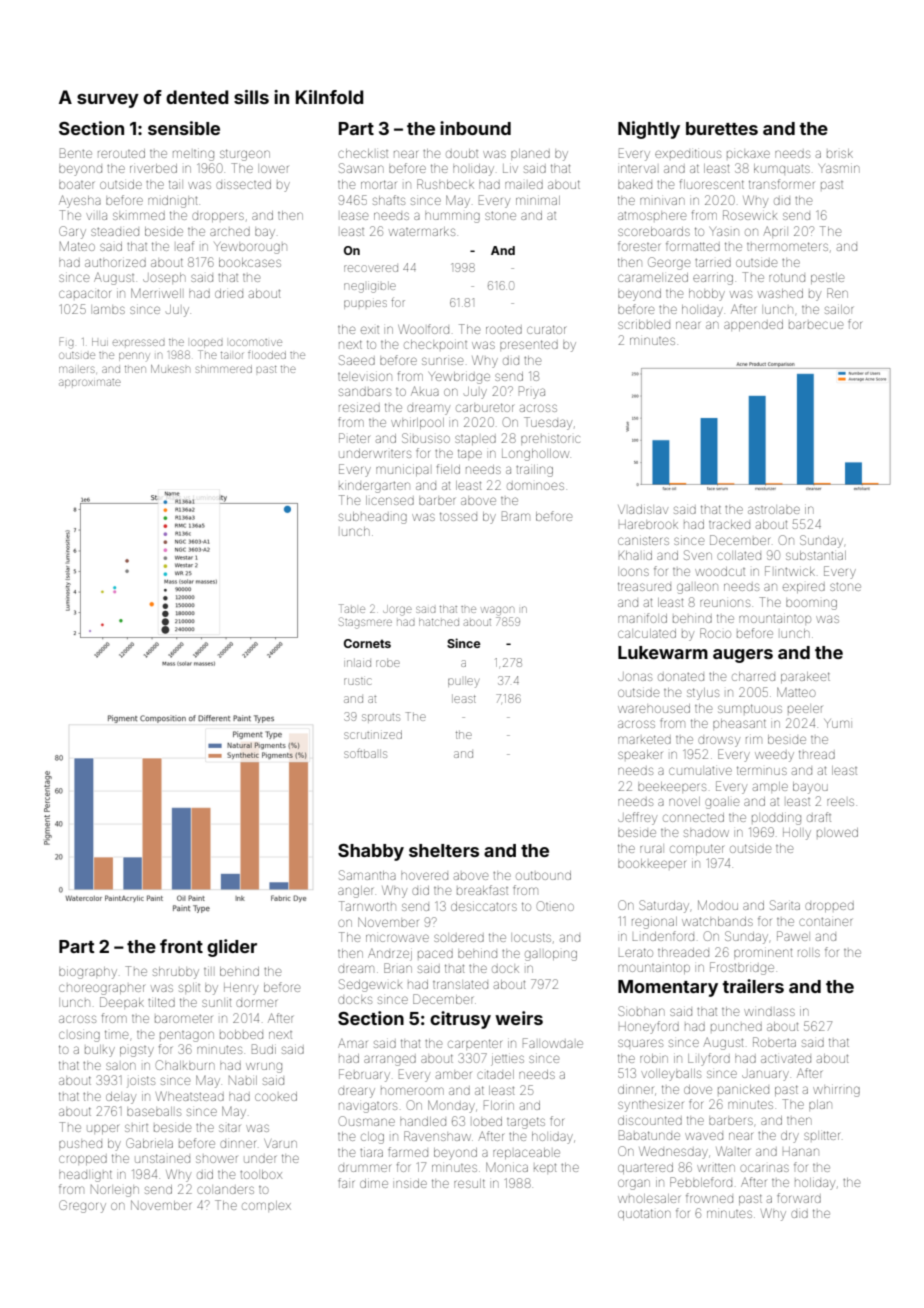 The height and width of the document is (1308, 924). I want to click on translated, so click(460, 985).
